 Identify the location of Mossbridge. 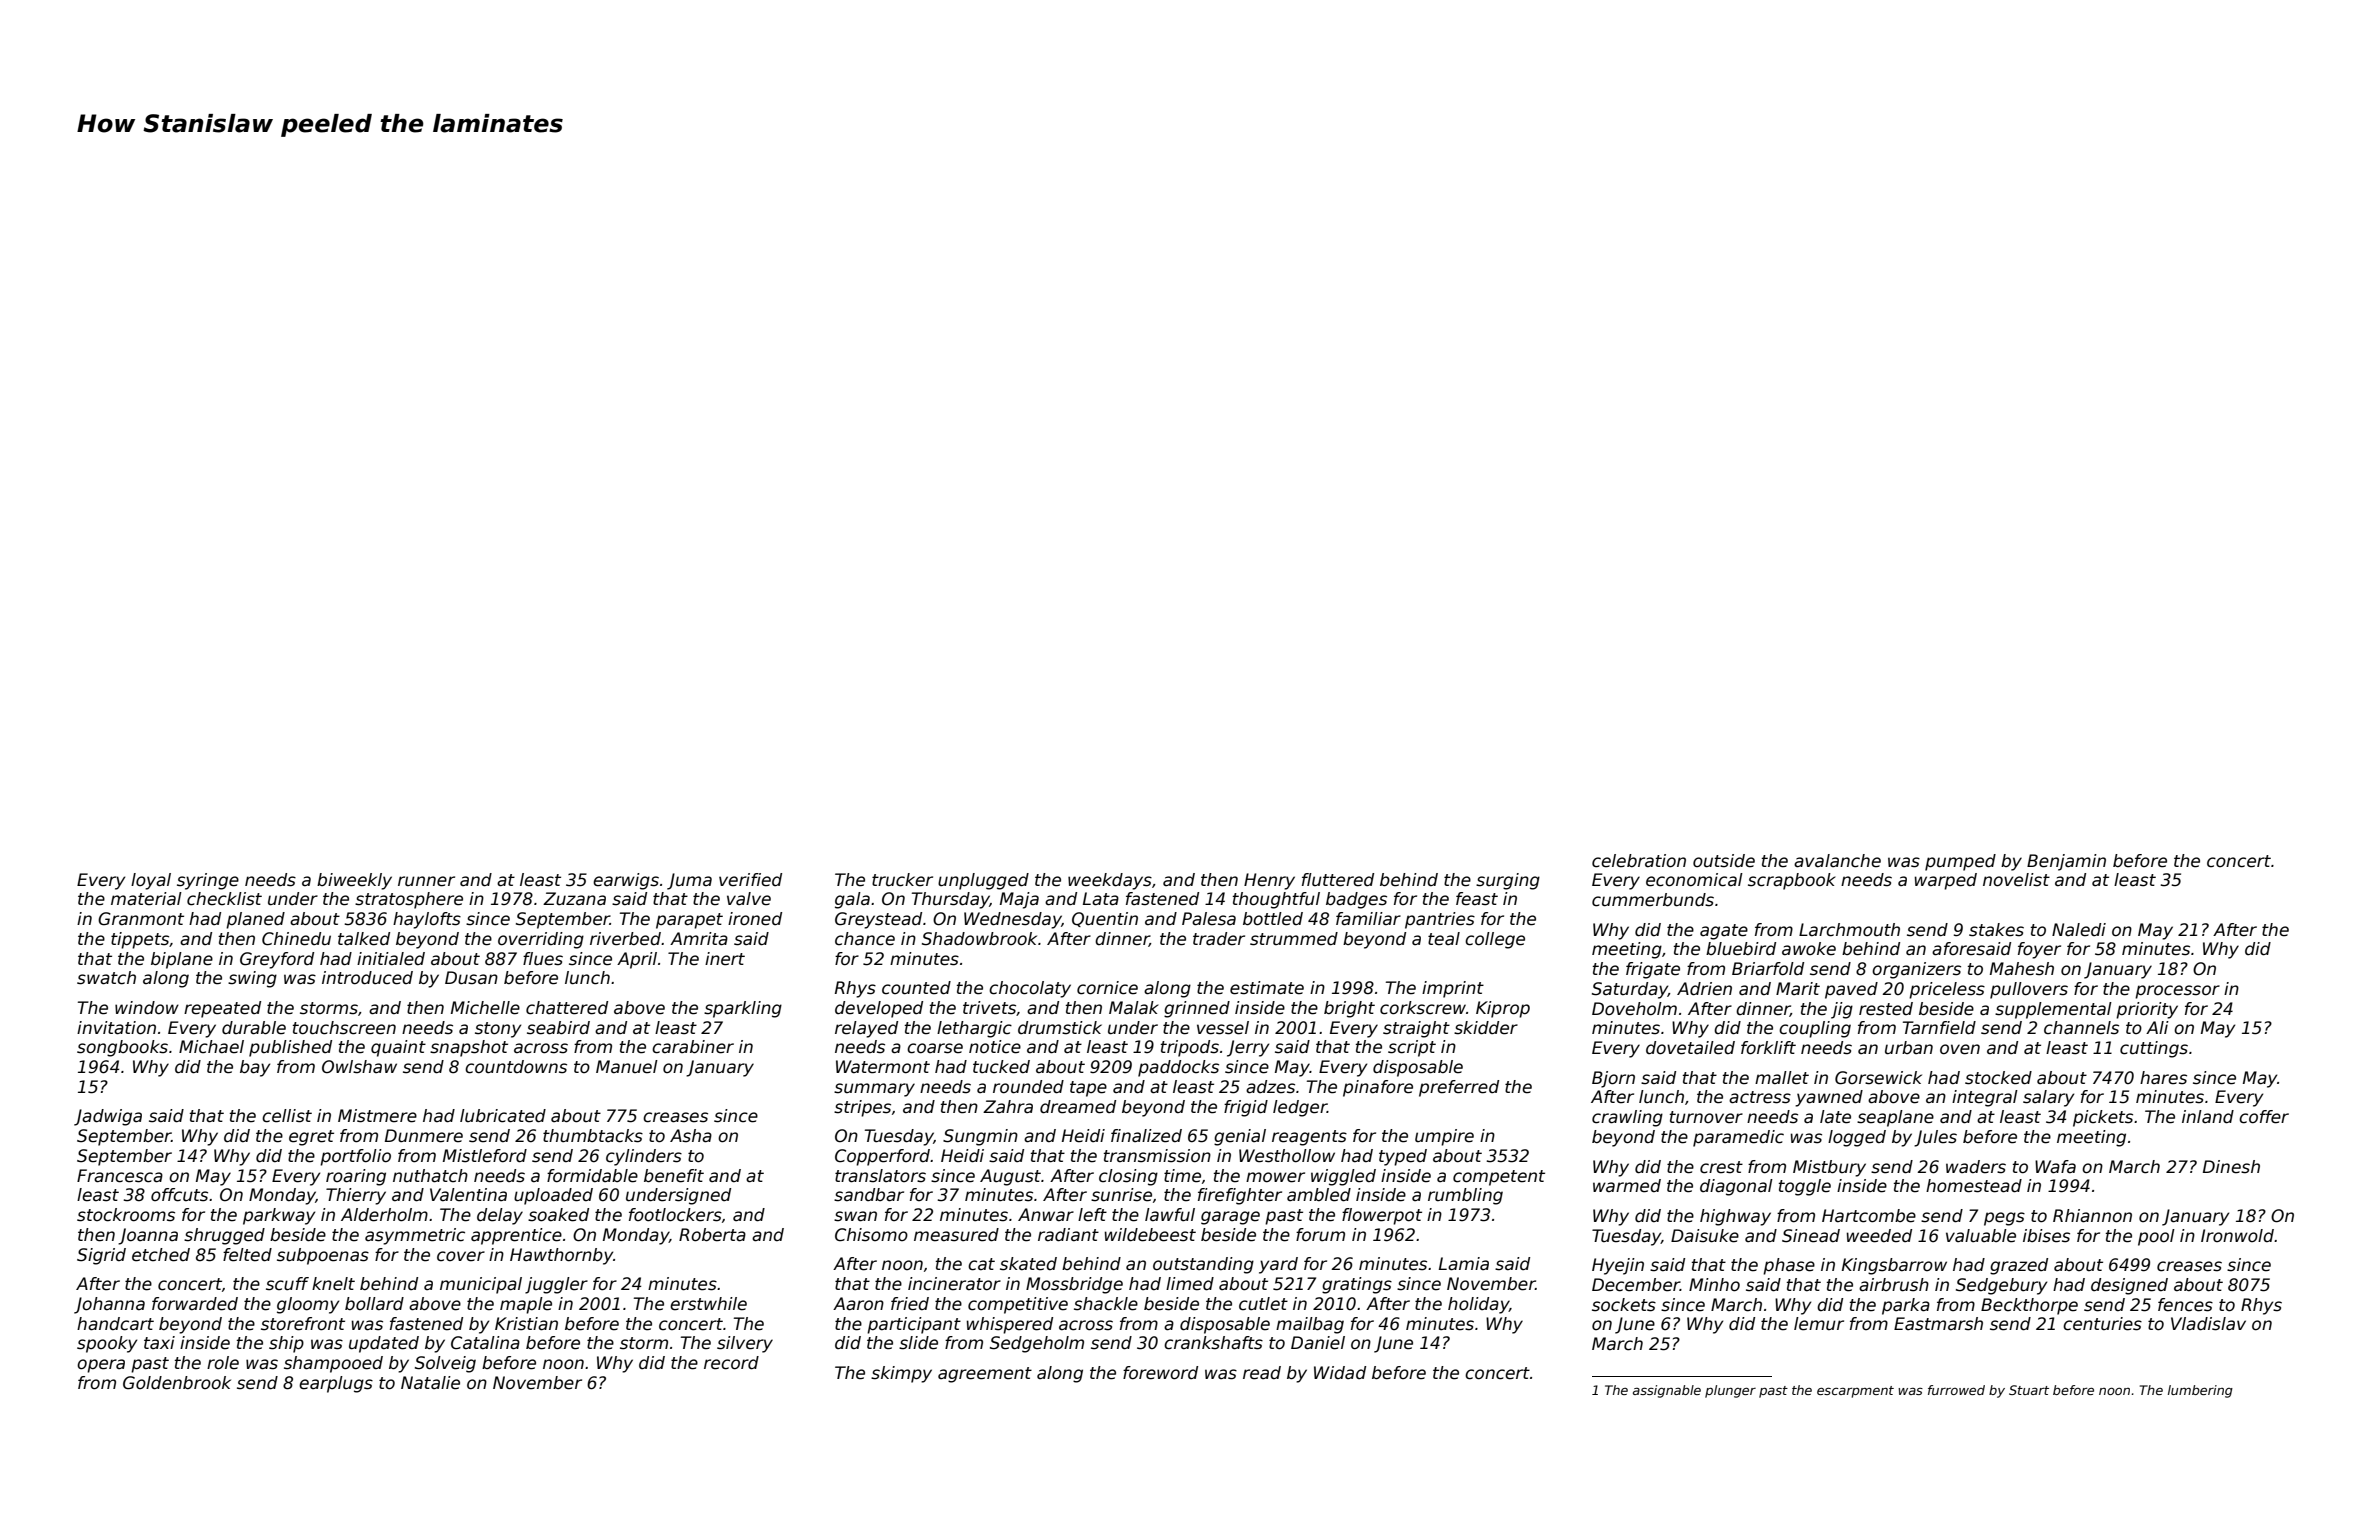
(1074, 1285).
